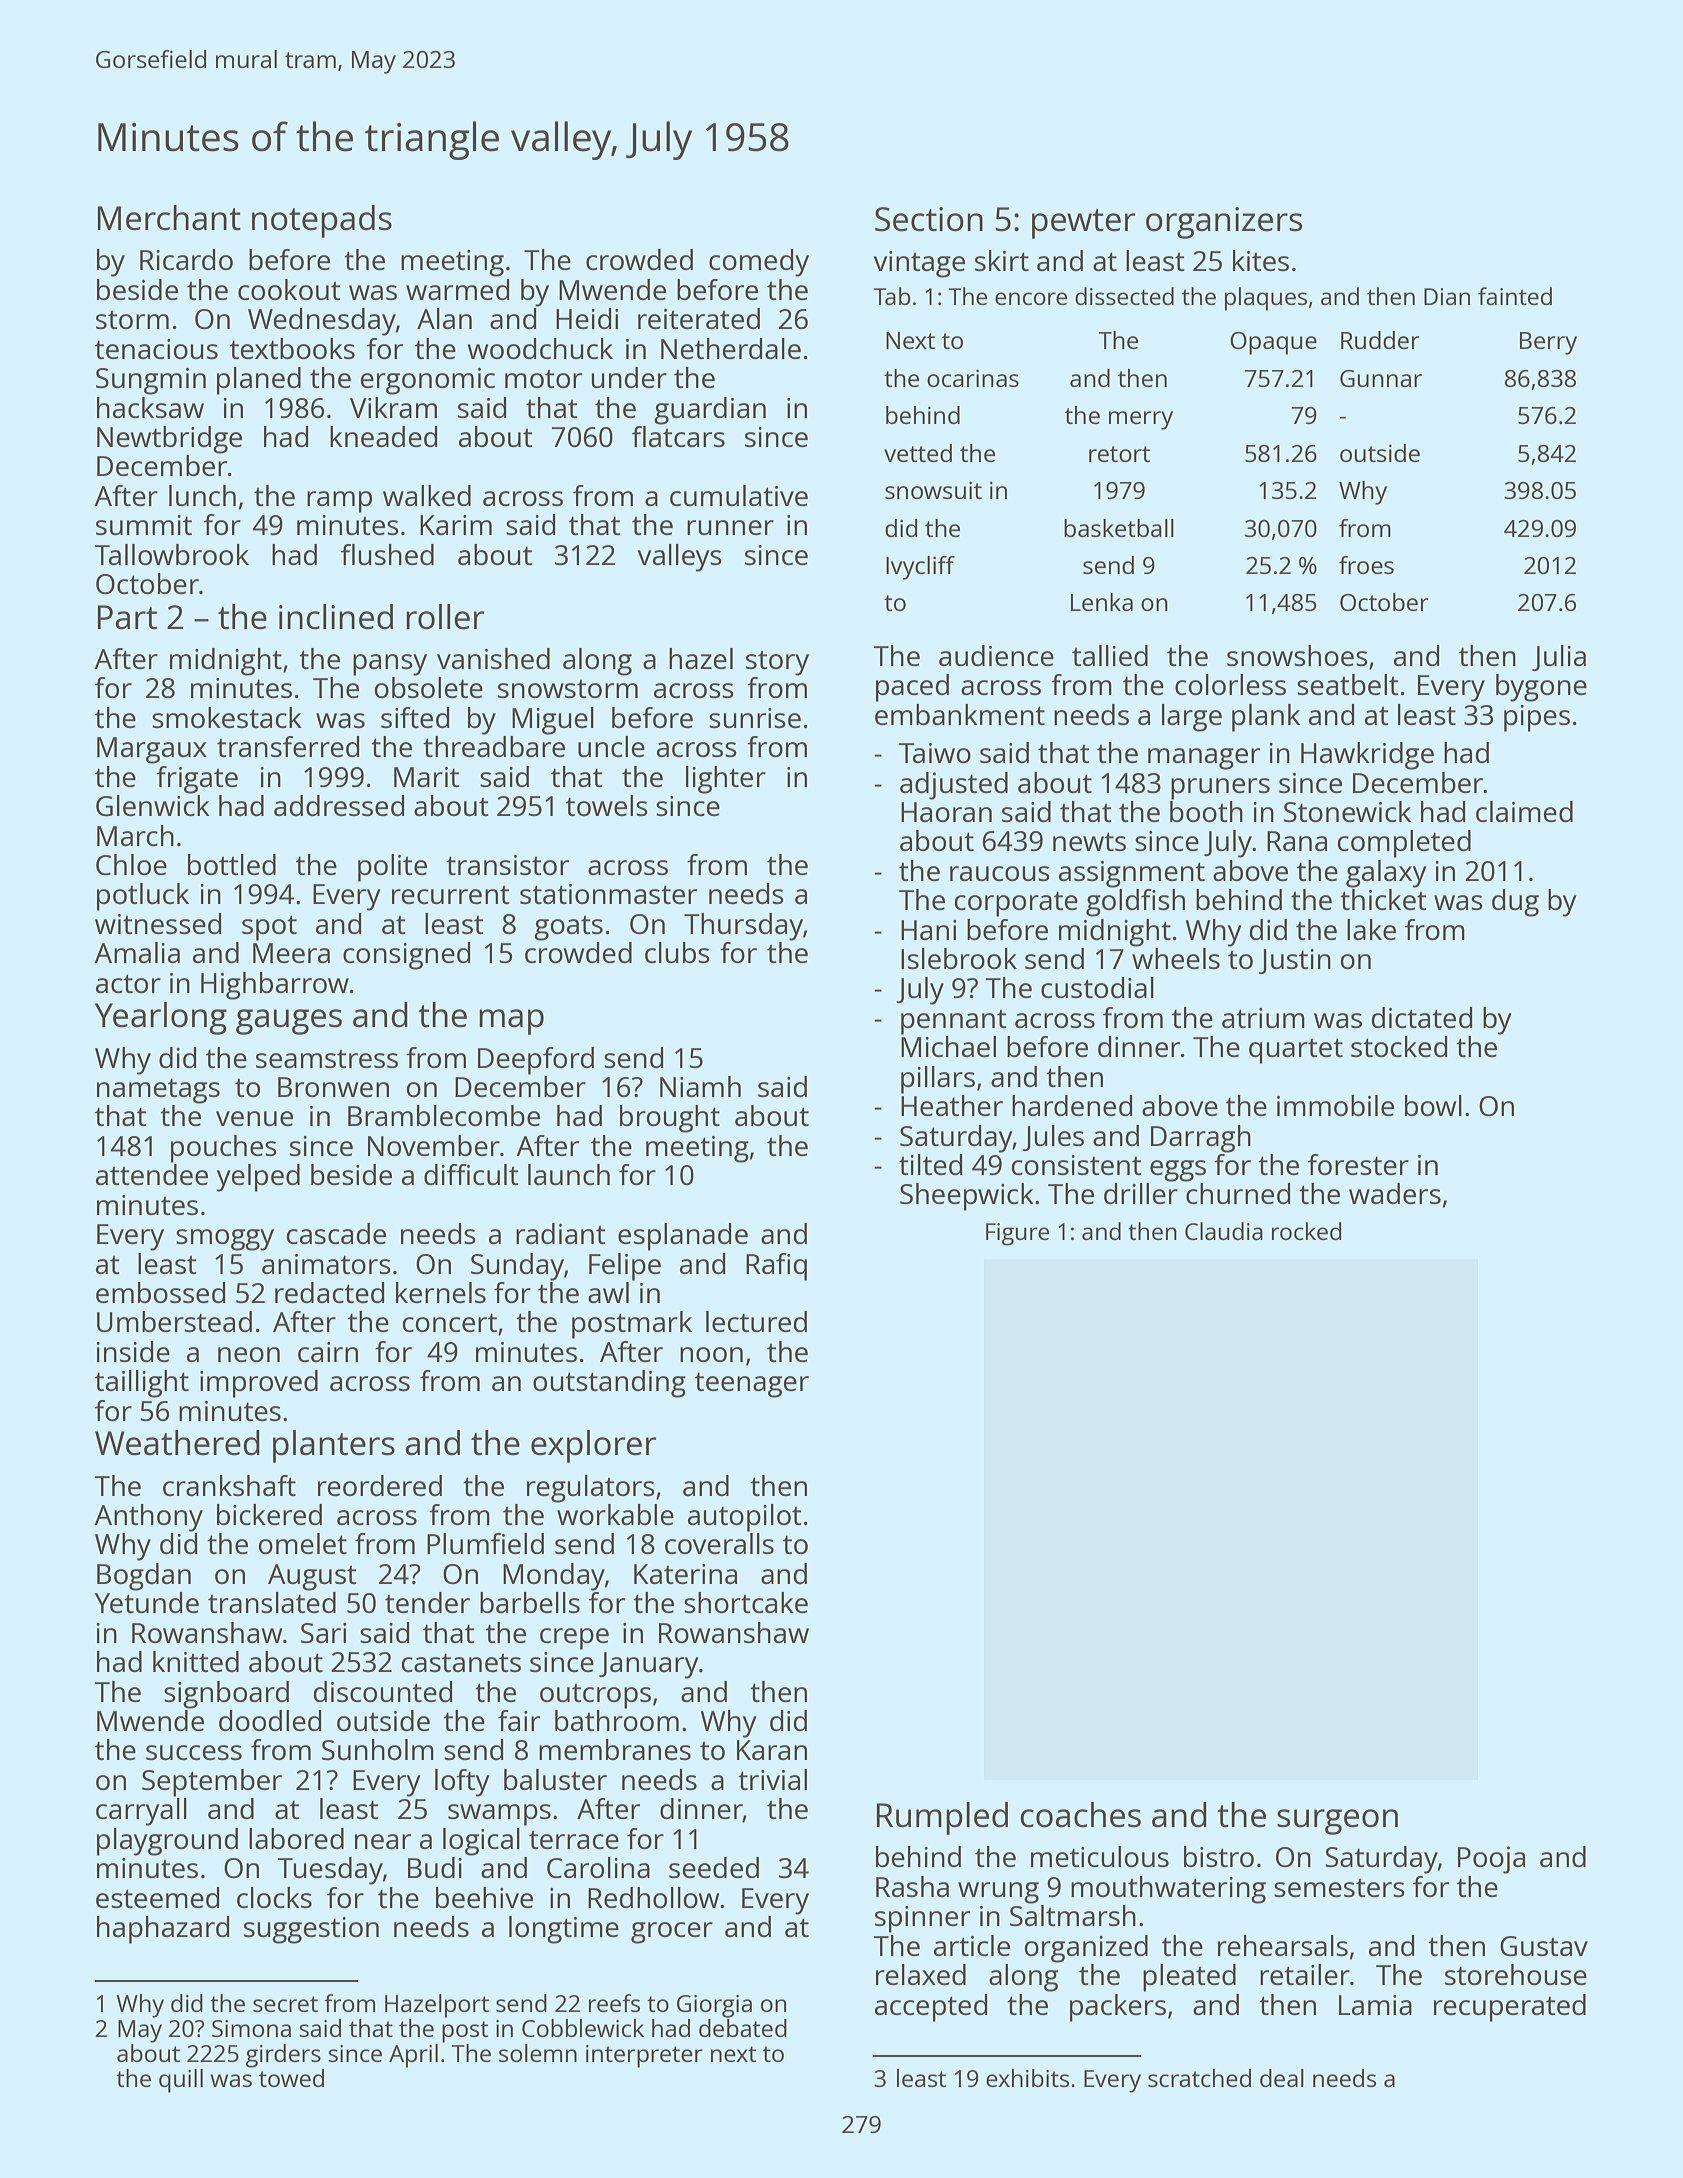 The image size is (1683, 2178). What do you see at coordinates (444, 1115) in the image?
I see `Bramblecombe` at bounding box center [444, 1115].
